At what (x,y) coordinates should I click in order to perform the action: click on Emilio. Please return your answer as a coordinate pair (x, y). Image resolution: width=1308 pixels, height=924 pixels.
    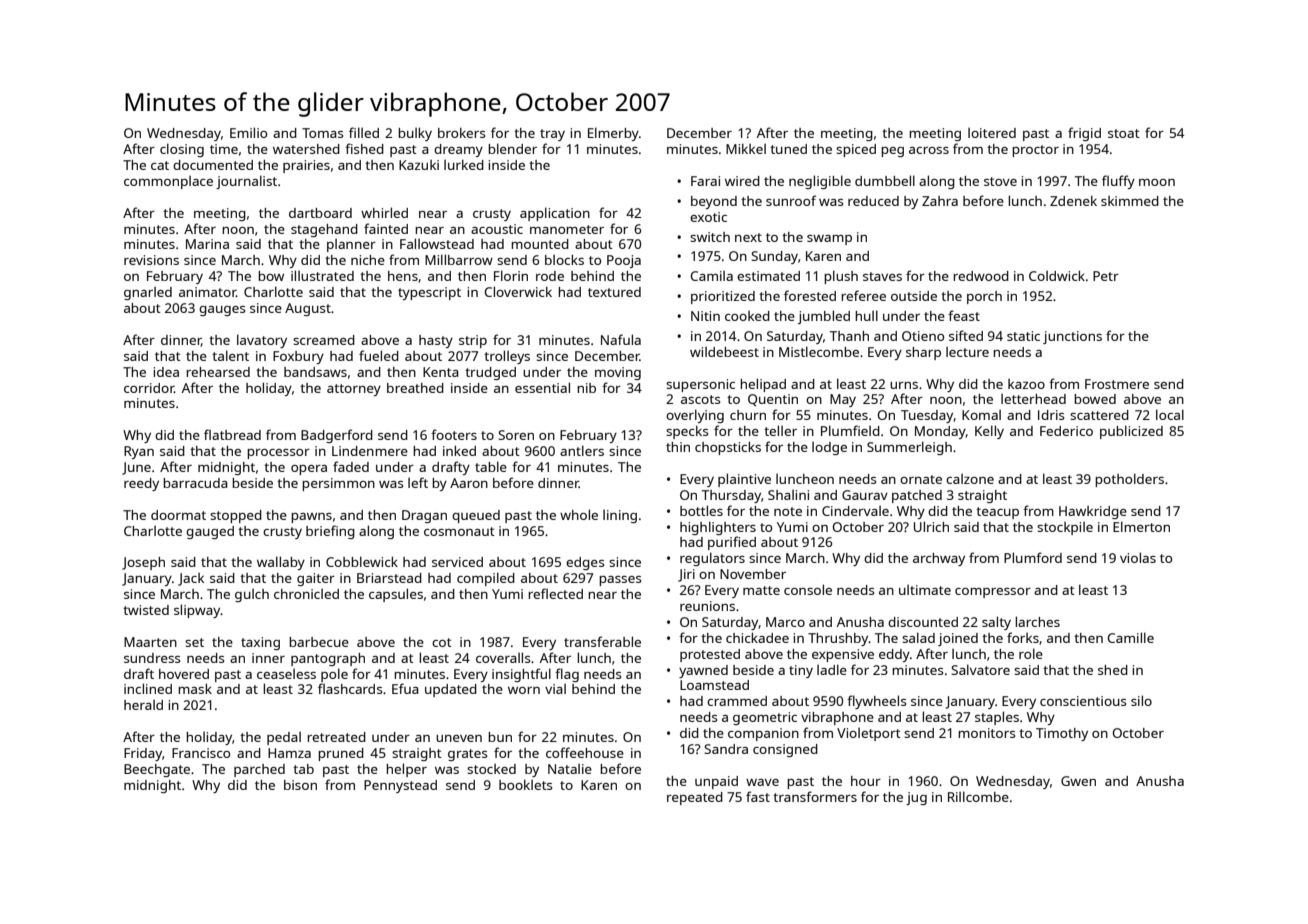
    Looking at the image, I should click on (248, 132).
